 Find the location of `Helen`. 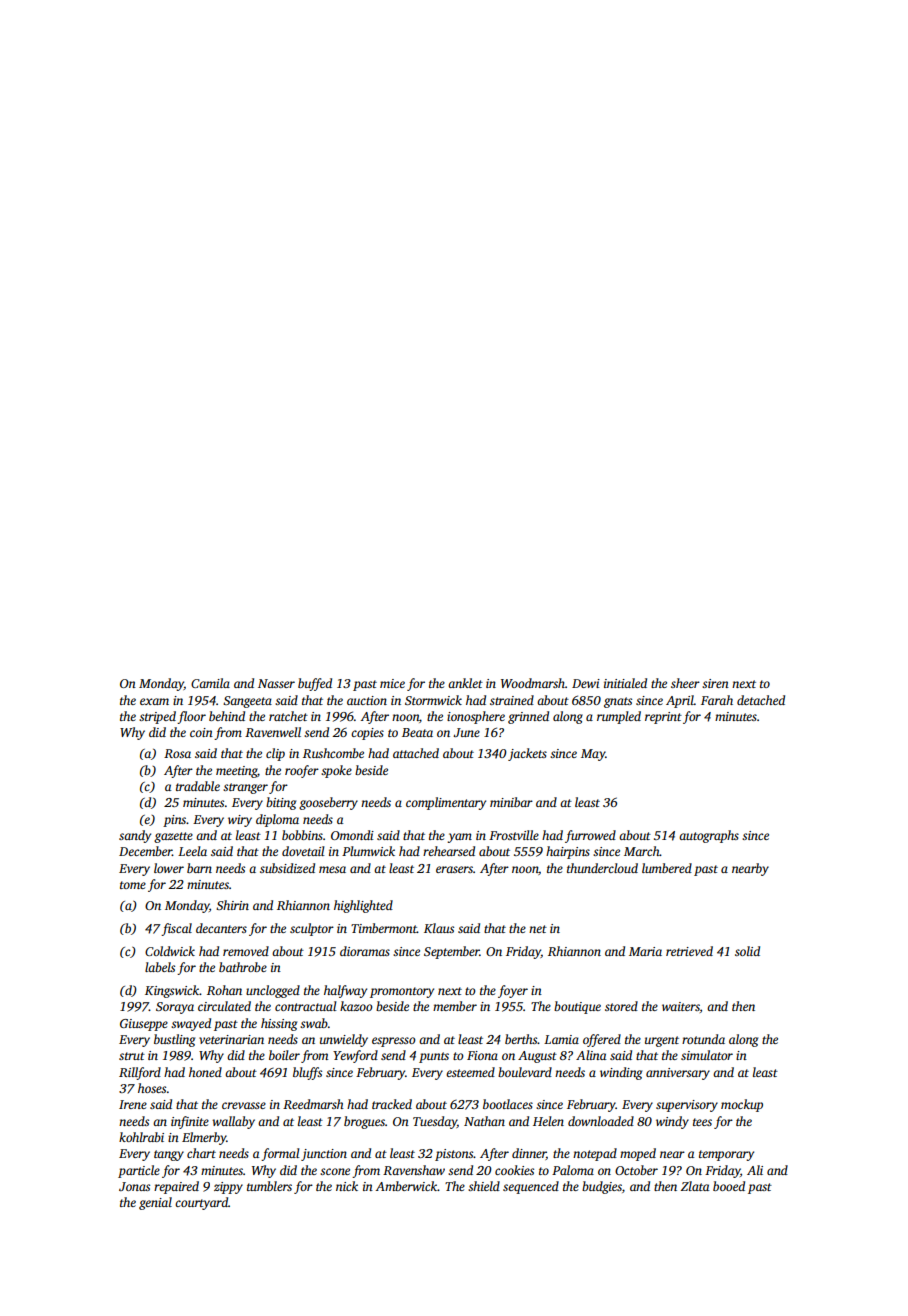

Helen is located at coordinates (548, 1121).
